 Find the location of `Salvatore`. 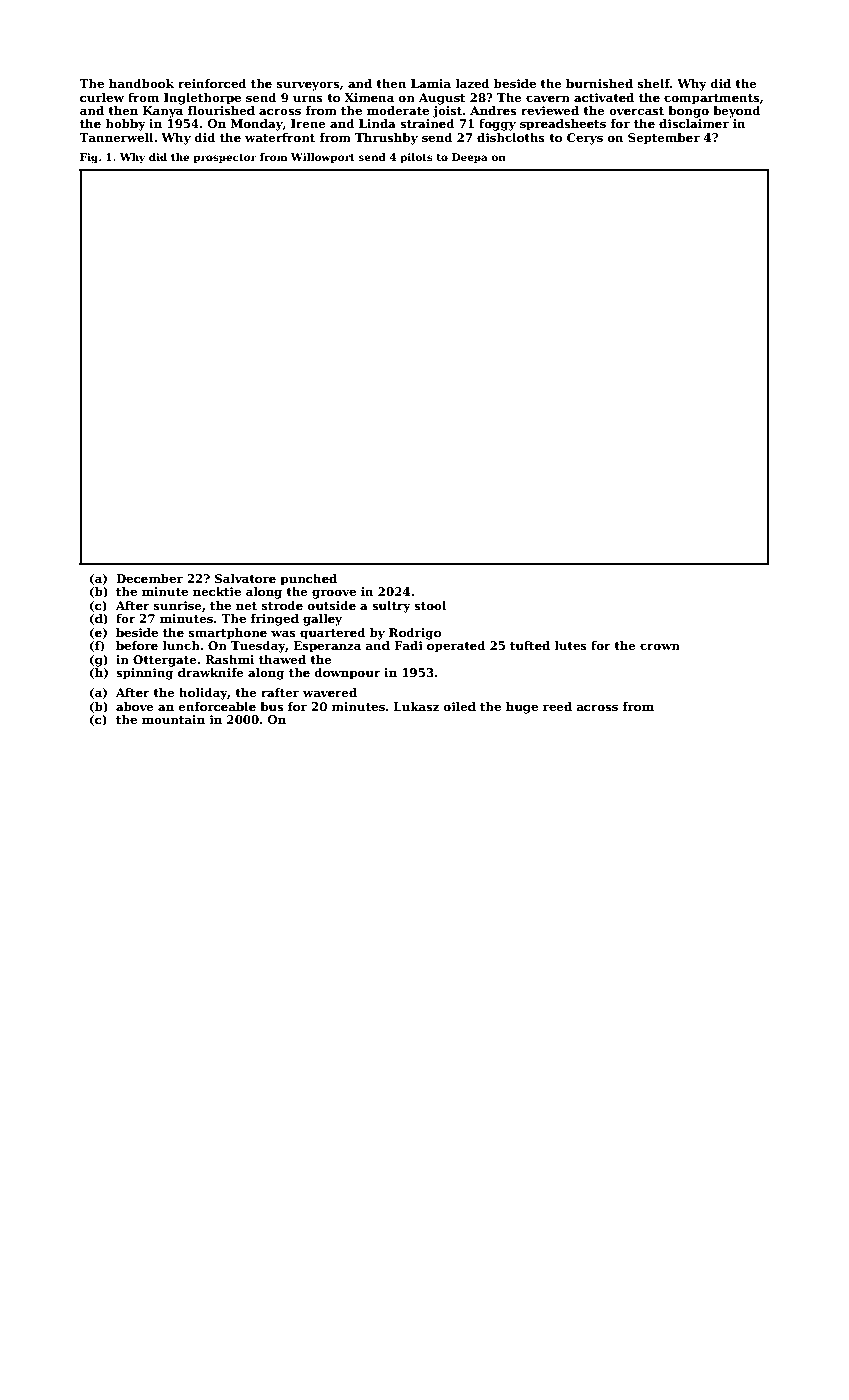

Salvatore is located at coordinates (245, 578).
